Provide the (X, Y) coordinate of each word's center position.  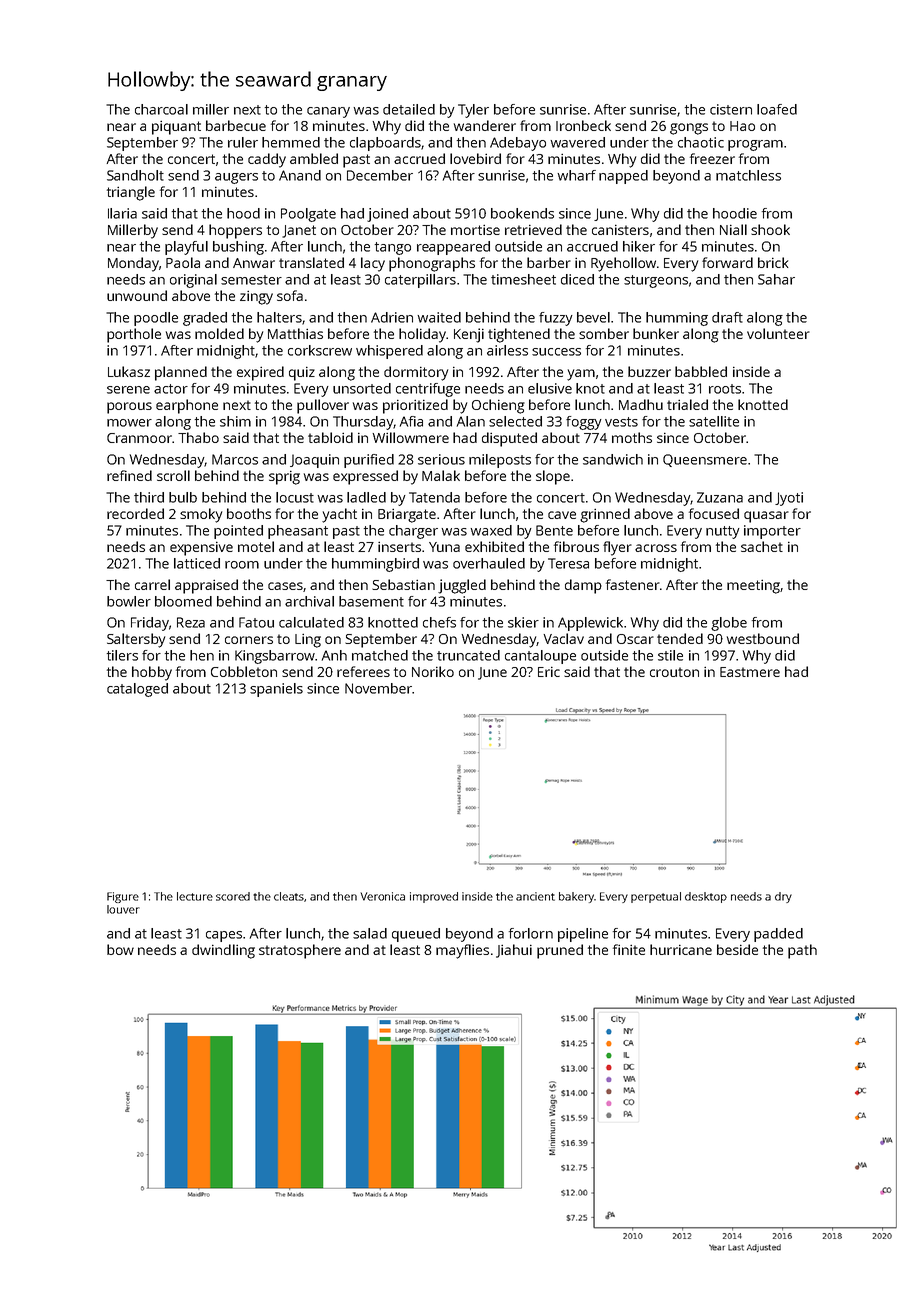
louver (123, 909)
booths (249, 513)
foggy (584, 423)
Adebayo (518, 144)
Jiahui (514, 951)
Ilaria (122, 213)
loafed (777, 109)
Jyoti (789, 499)
